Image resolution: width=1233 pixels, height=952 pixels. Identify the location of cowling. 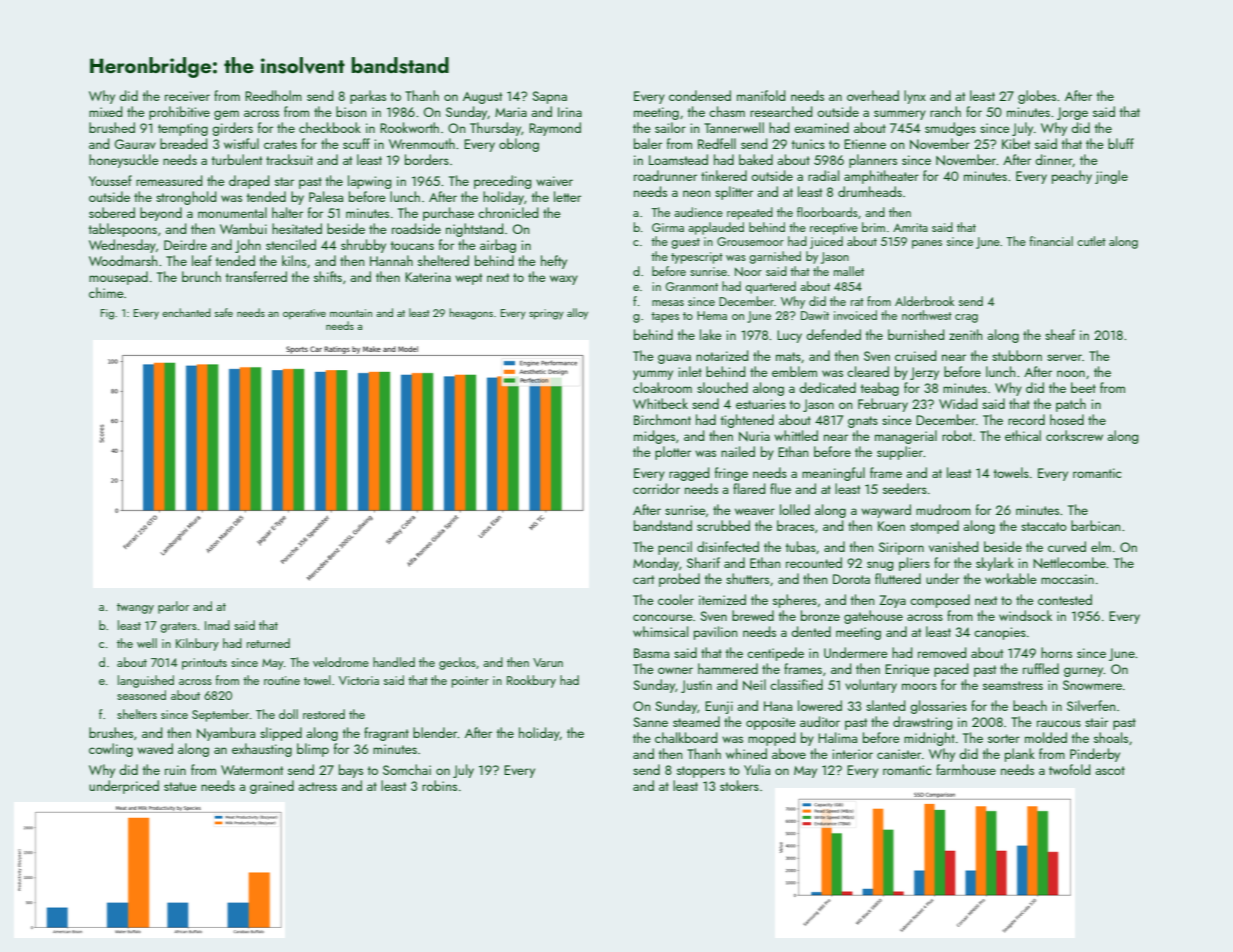
(111, 750).
